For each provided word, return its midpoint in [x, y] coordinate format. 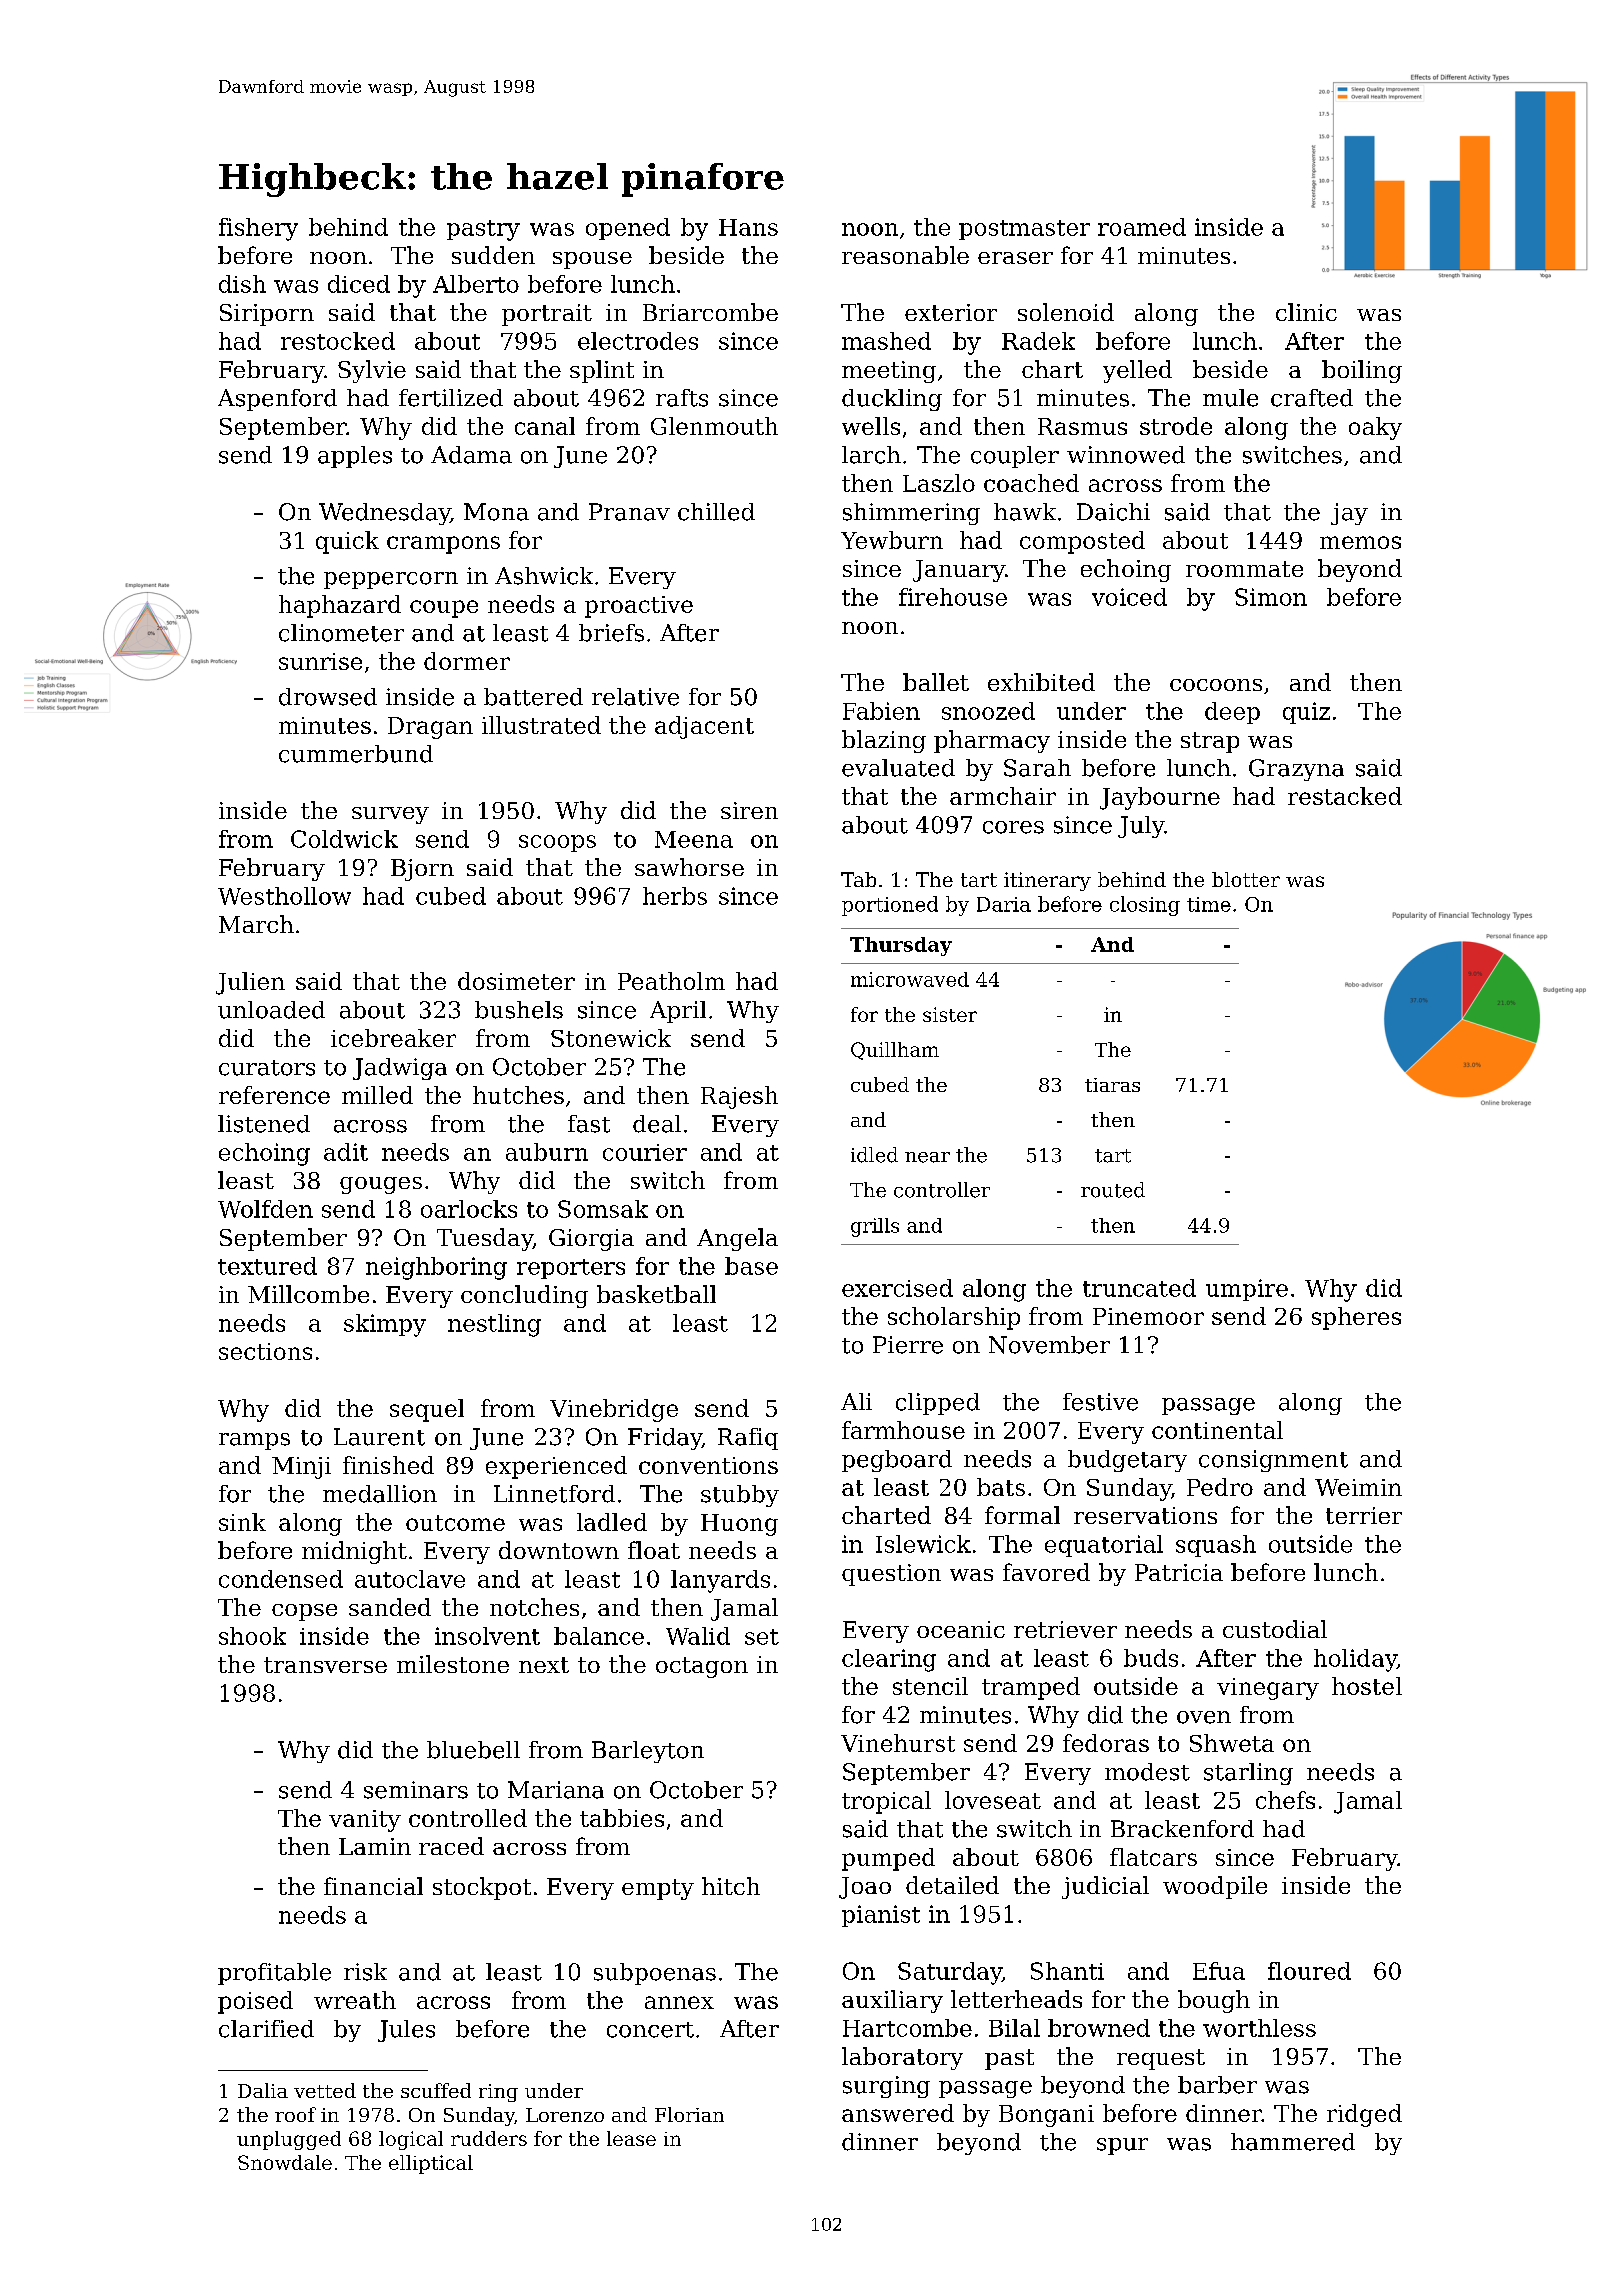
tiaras [1112, 1085]
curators [267, 1068]
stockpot [482, 1888]
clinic [1306, 312]
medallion [380, 1494]
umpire [1247, 1290]
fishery [258, 229]
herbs [675, 896]
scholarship [954, 1318]
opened [628, 229]
